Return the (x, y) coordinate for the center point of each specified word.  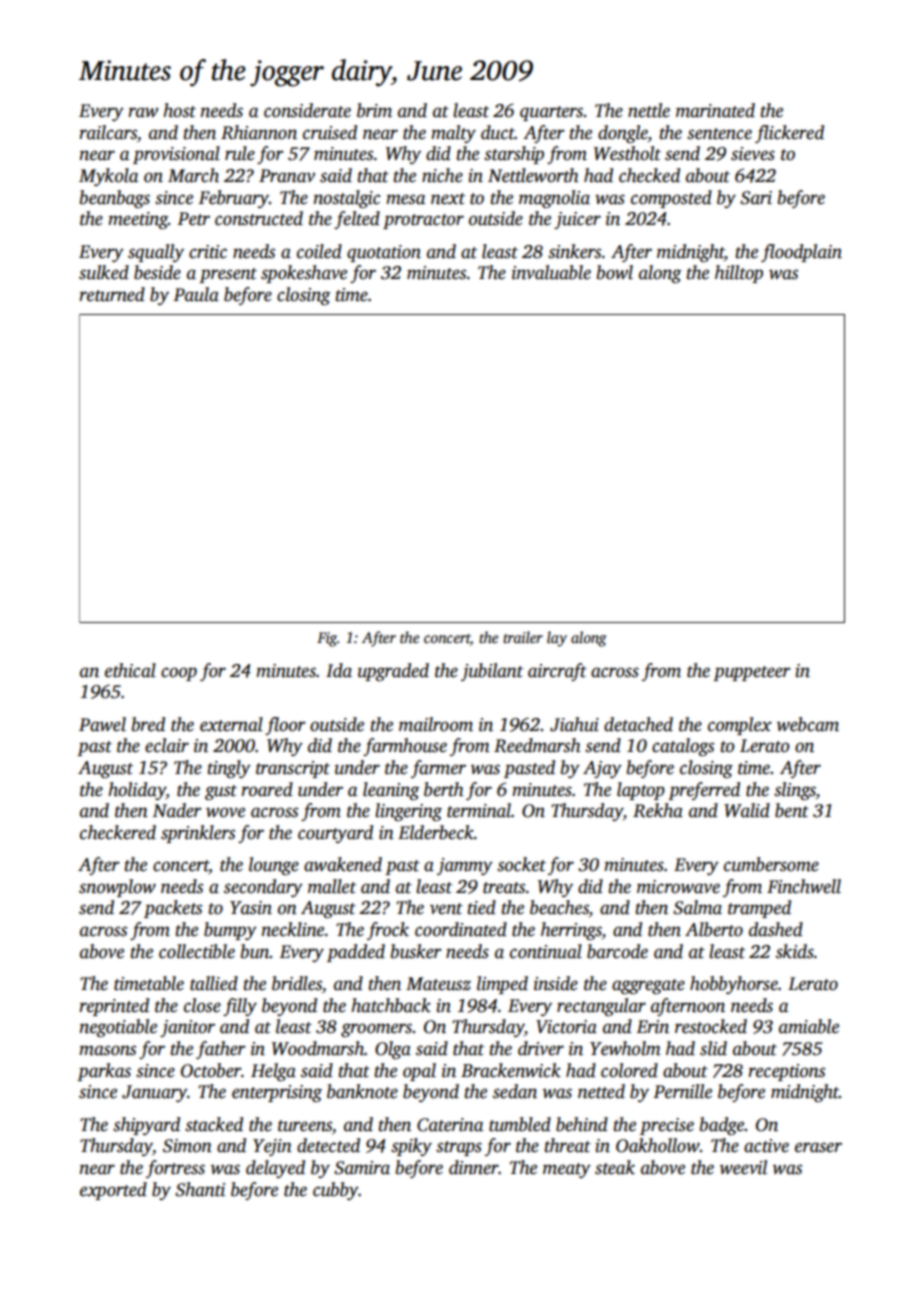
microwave (678, 887)
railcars (108, 132)
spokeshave (304, 274)
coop (179, 674)
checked (649, 175)
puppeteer (752, 673)
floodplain (801, 253)
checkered (118, 832)
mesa (406, 199)
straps (459, 1148)
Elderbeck (436, 832)
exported (113, 1191)
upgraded (393, 672)
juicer (577, 220)
